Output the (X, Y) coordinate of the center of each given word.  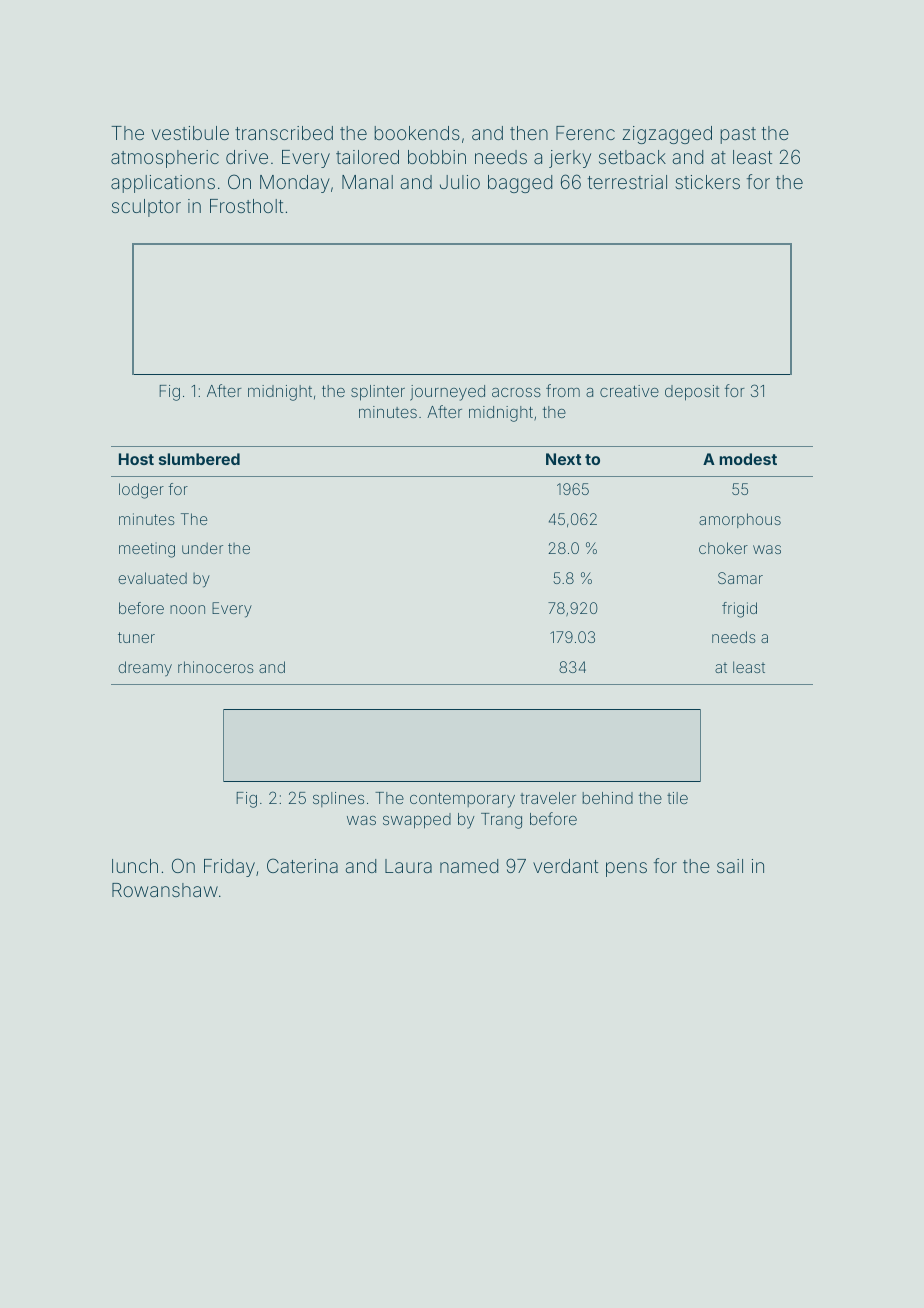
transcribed (284, 133)
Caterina (302, 865)
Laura (408, 866)
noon (187, 609)
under (202, 548)
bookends (417, 133)
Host (136, 459)
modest (748, 459)
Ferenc (585, 133)
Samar (740, 578)
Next (563, 459)
